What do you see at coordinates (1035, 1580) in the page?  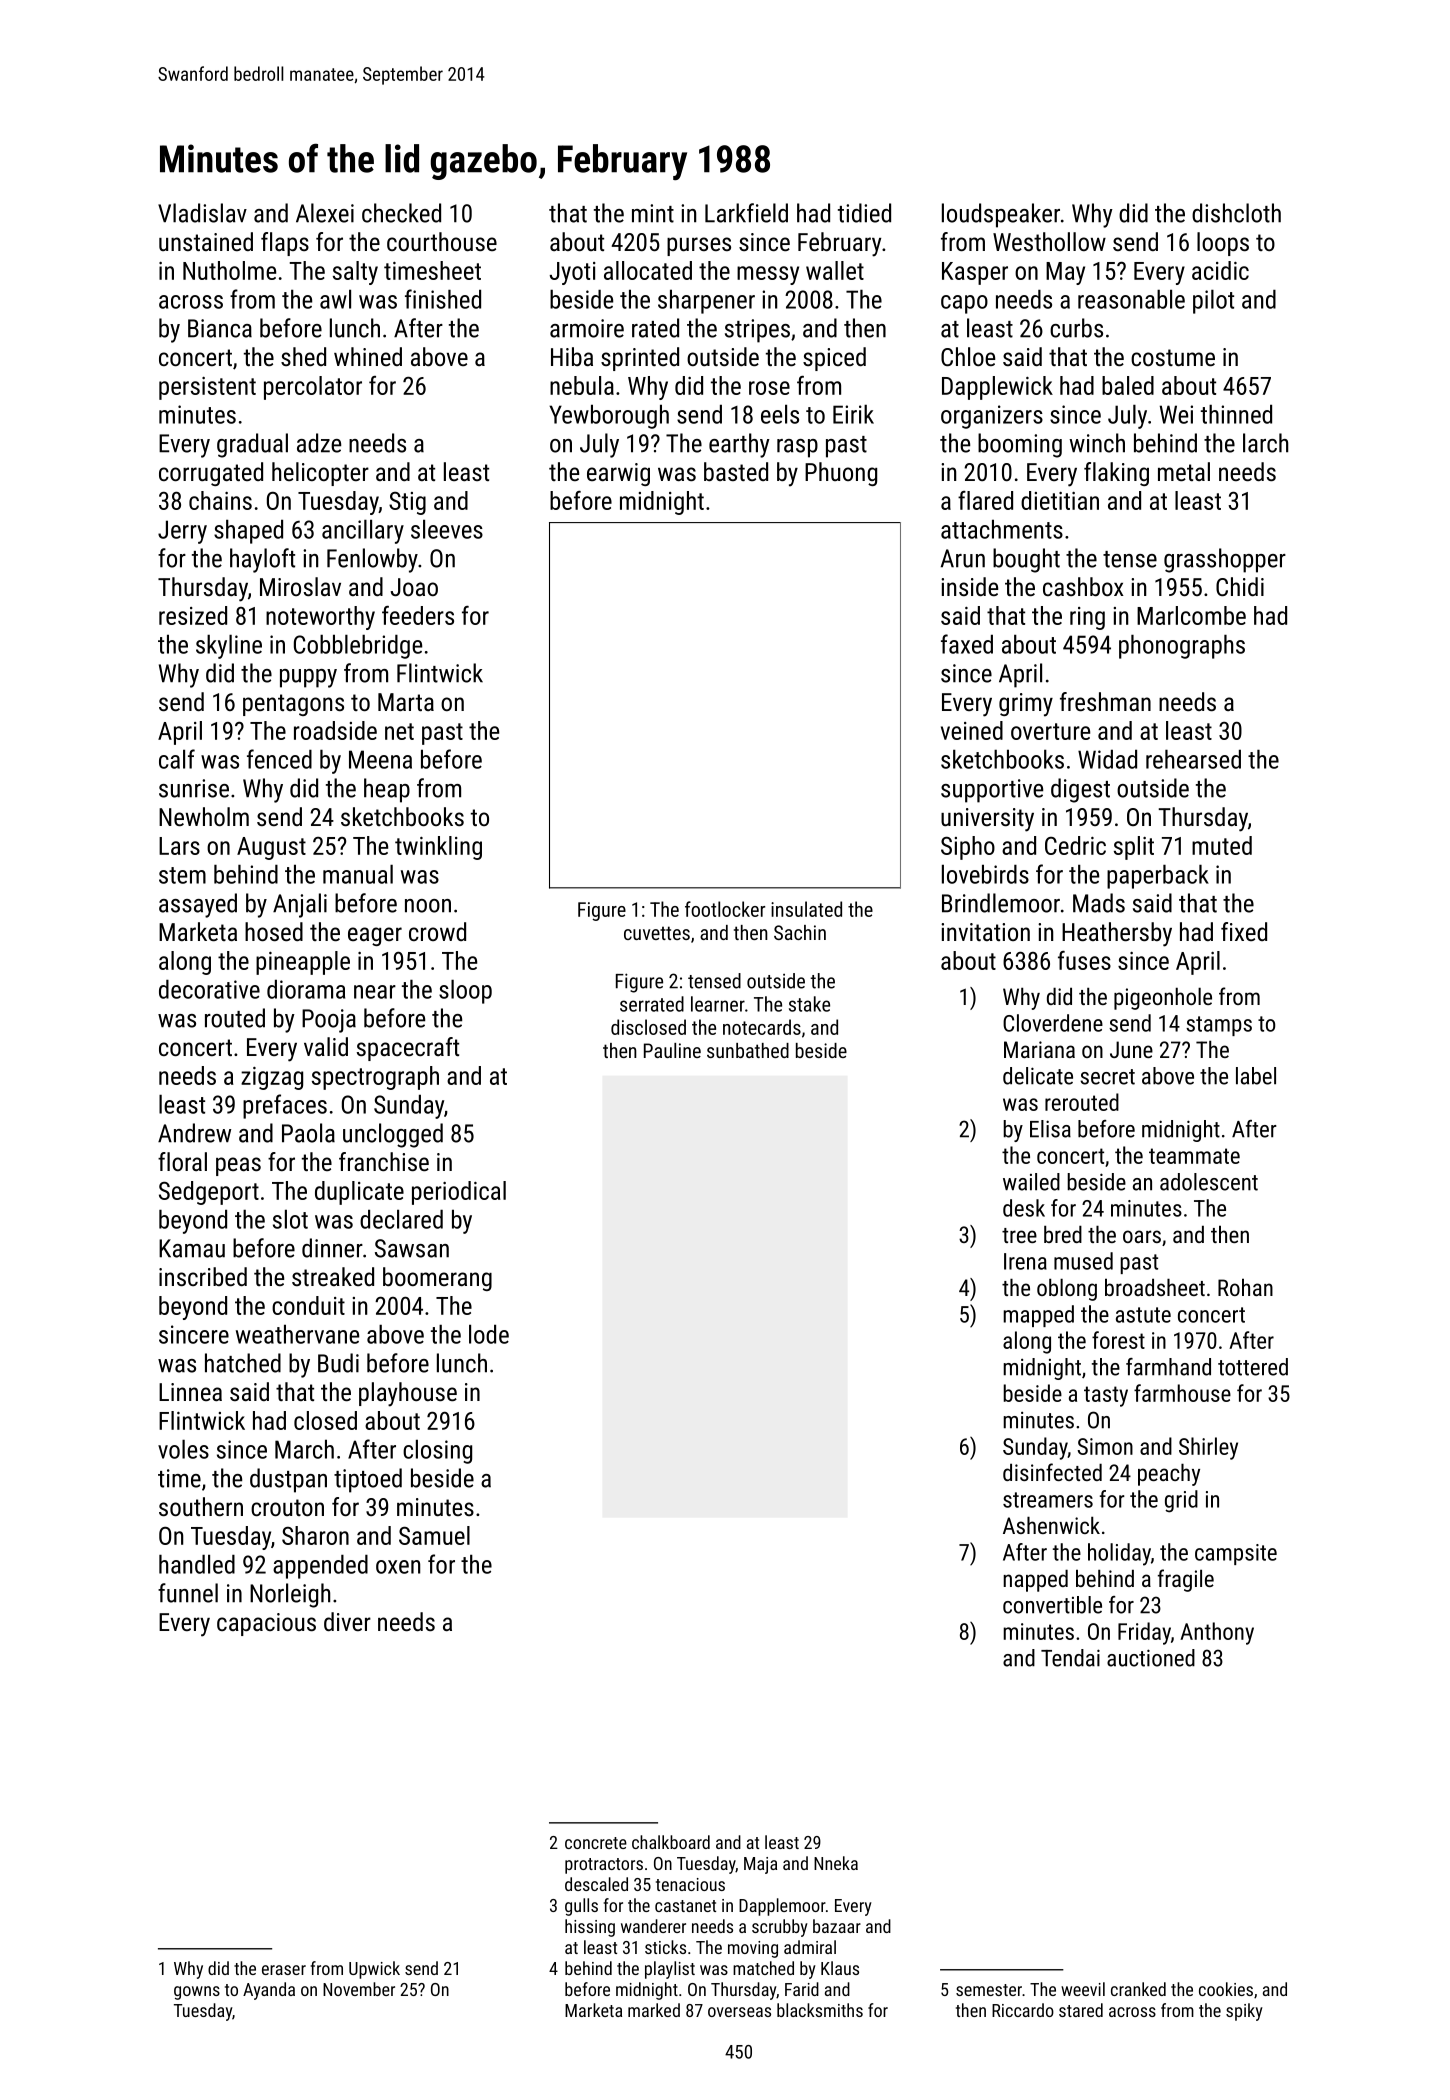 I see `napped` at bounding box center [1035, 1580].
